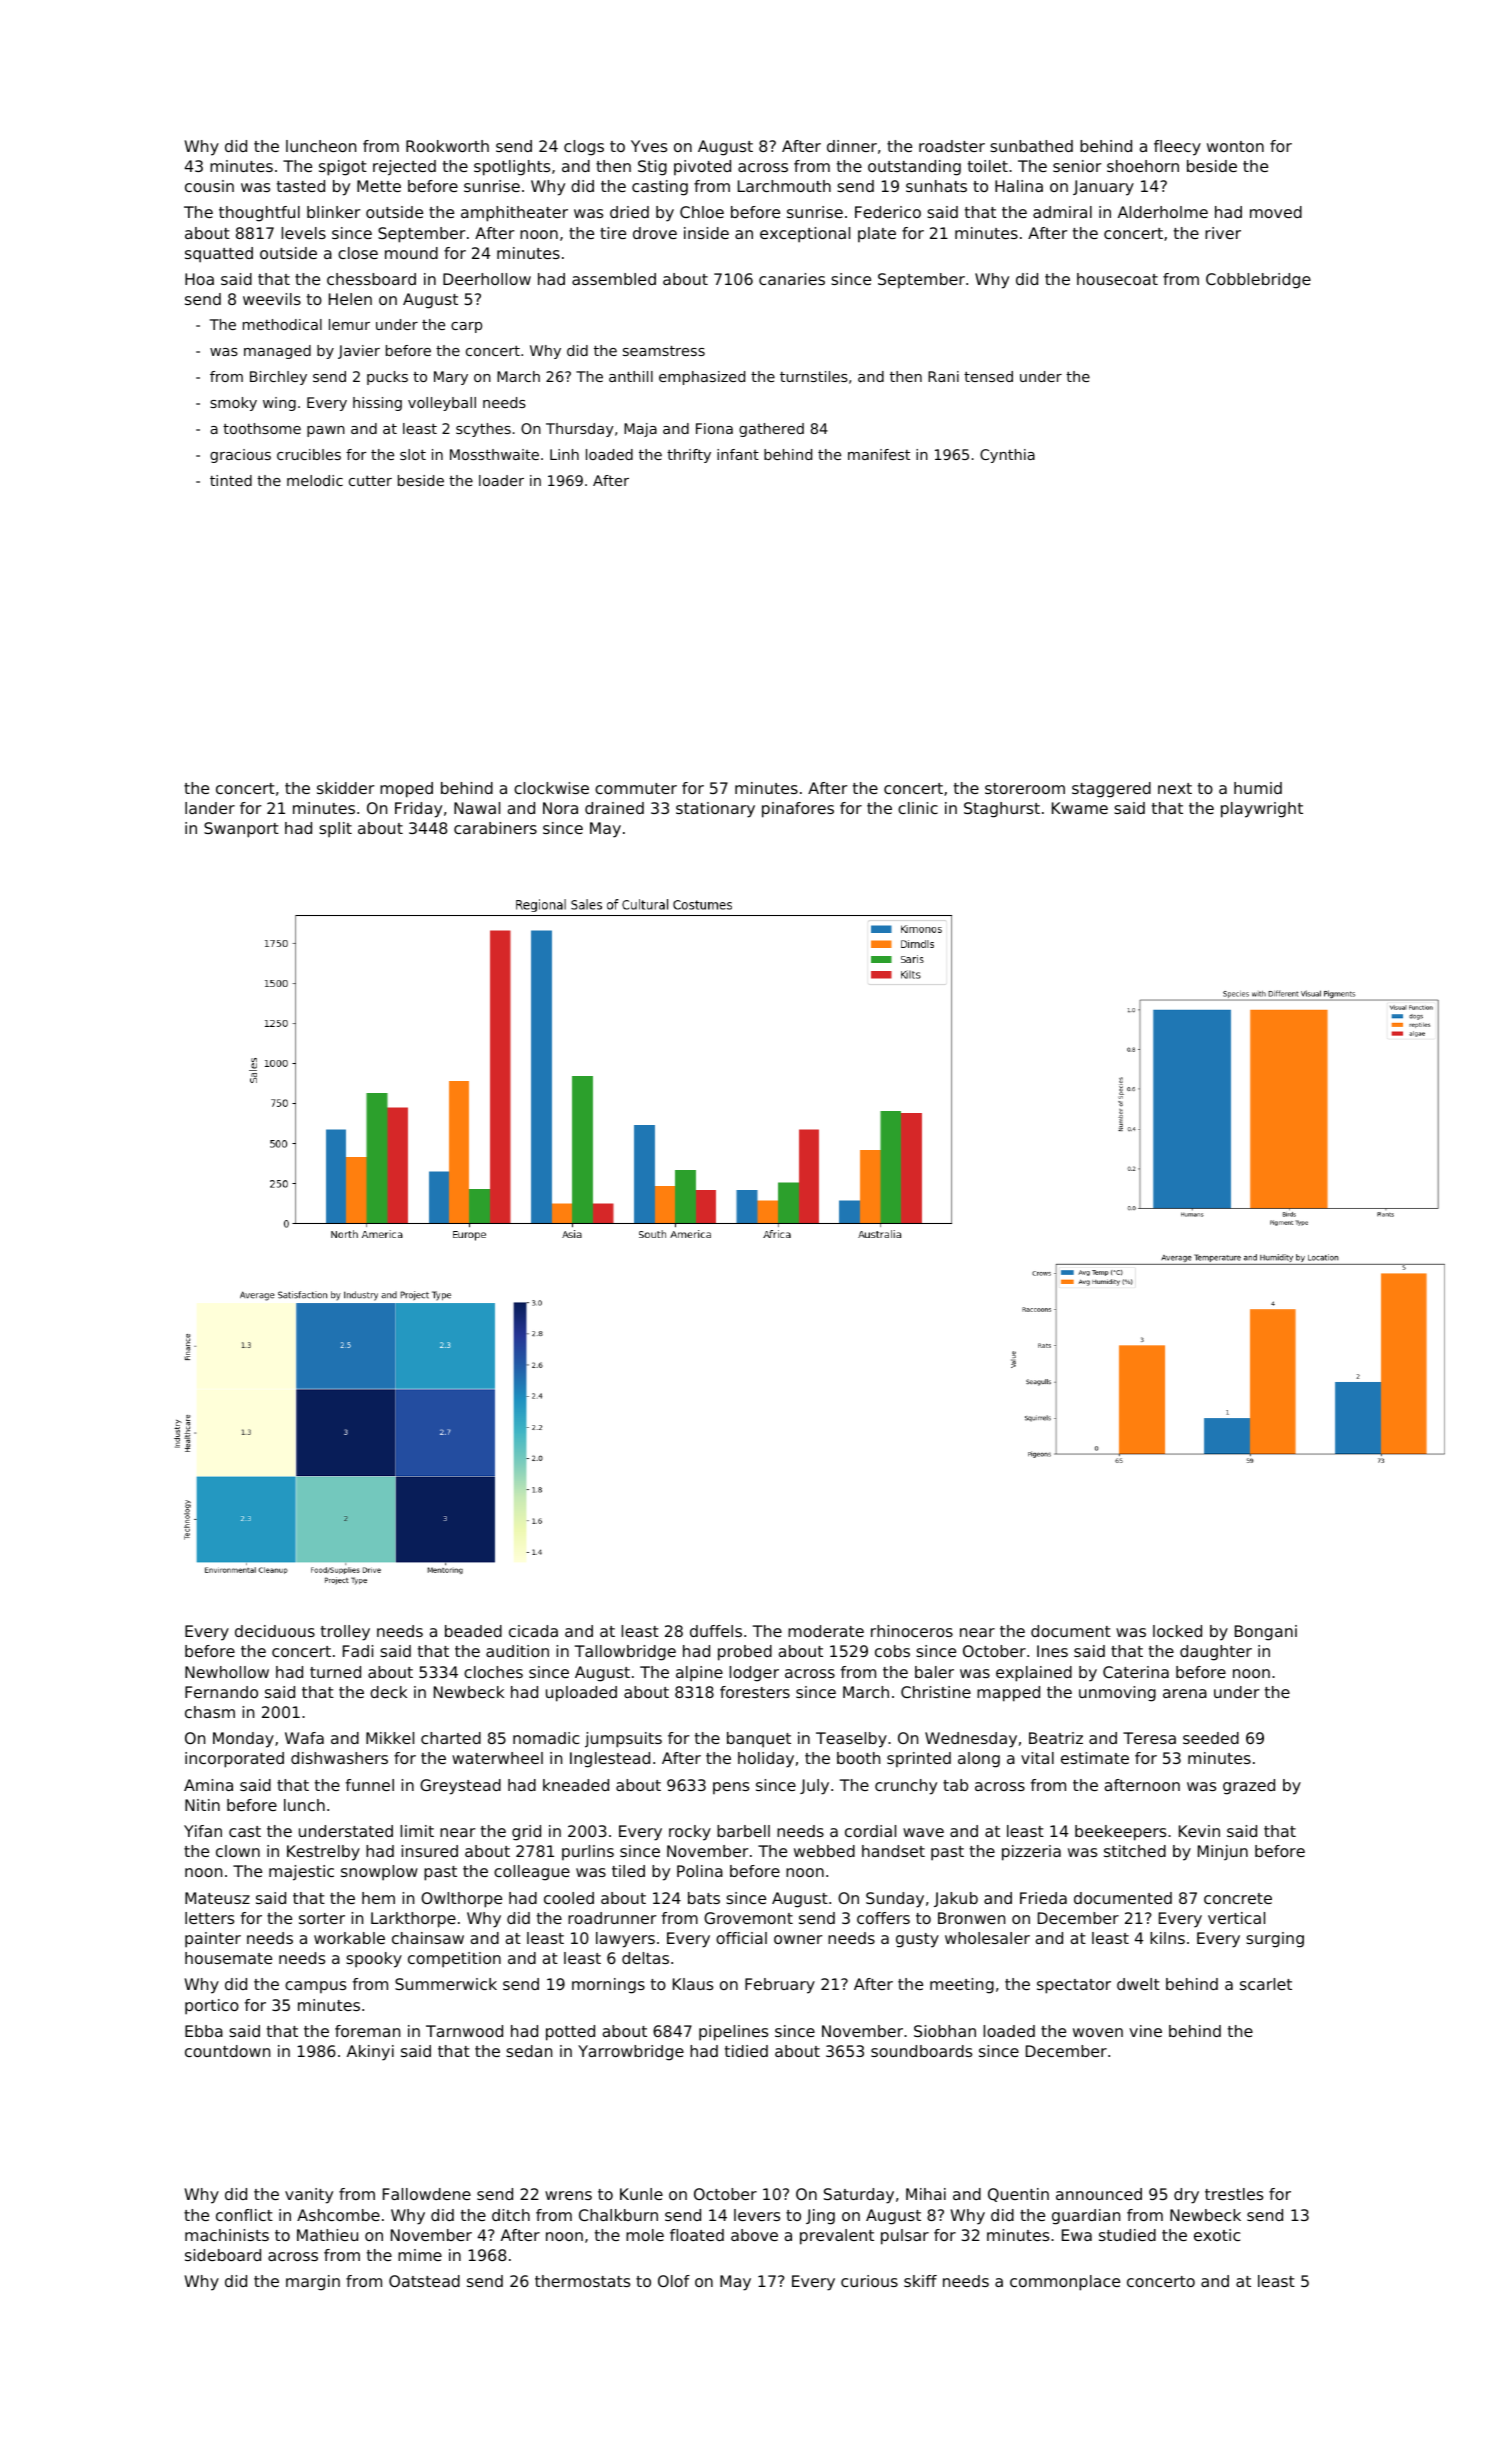 The image size is (1496, 2464). What do you see at coordinates (715, 810) in the page?
I see `stationary` at bounding box center [715, 810].
